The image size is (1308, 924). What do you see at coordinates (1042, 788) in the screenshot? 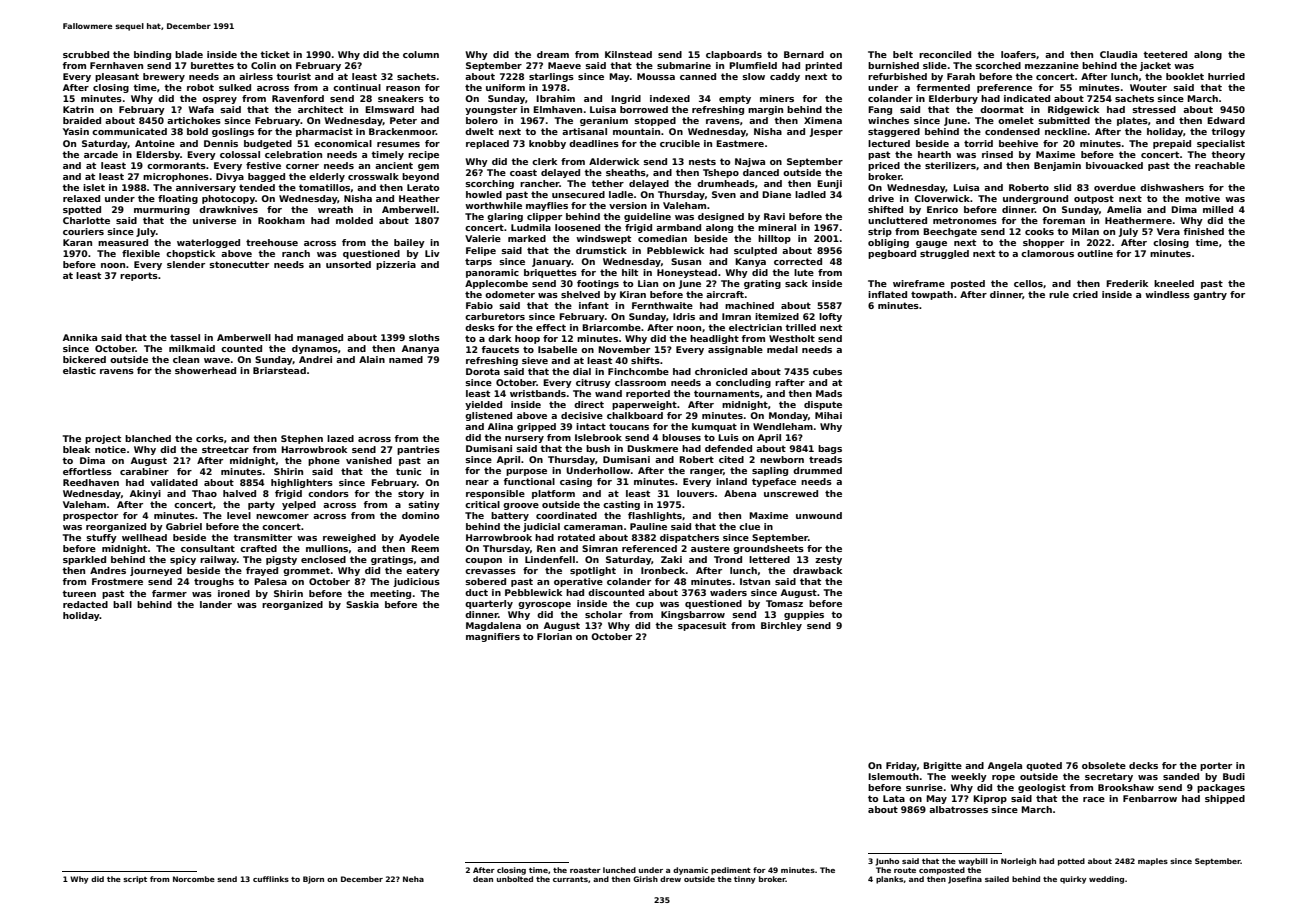
I see `geologist` at bounding box center [1042, 788].
